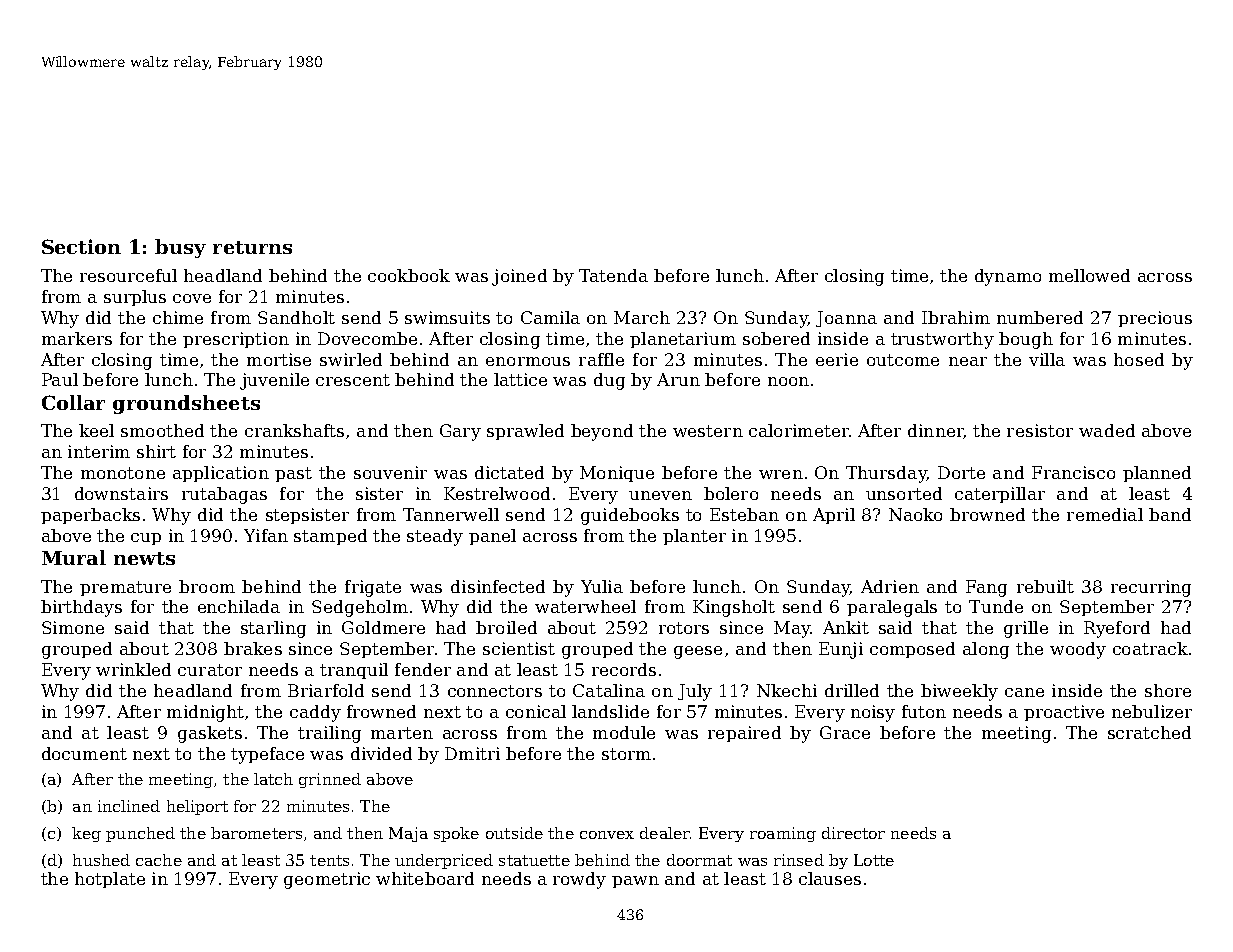 This page has width=1233, height=952. Describe the element at coordinates (256, 833) in the page. I see `barometers` at that location.
